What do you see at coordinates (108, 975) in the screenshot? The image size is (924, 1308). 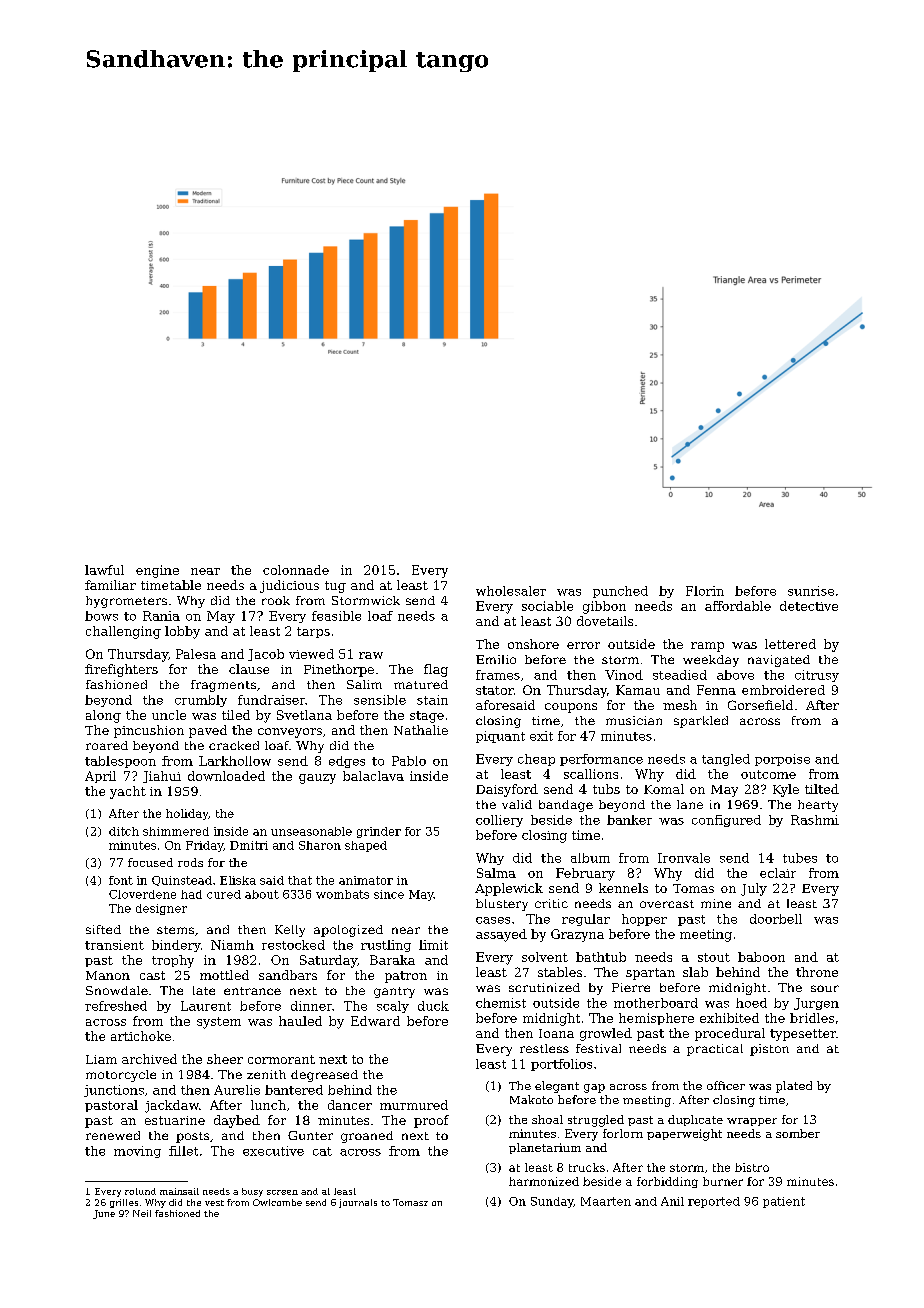 I see `Manon` at bounding box center [108, 975].
